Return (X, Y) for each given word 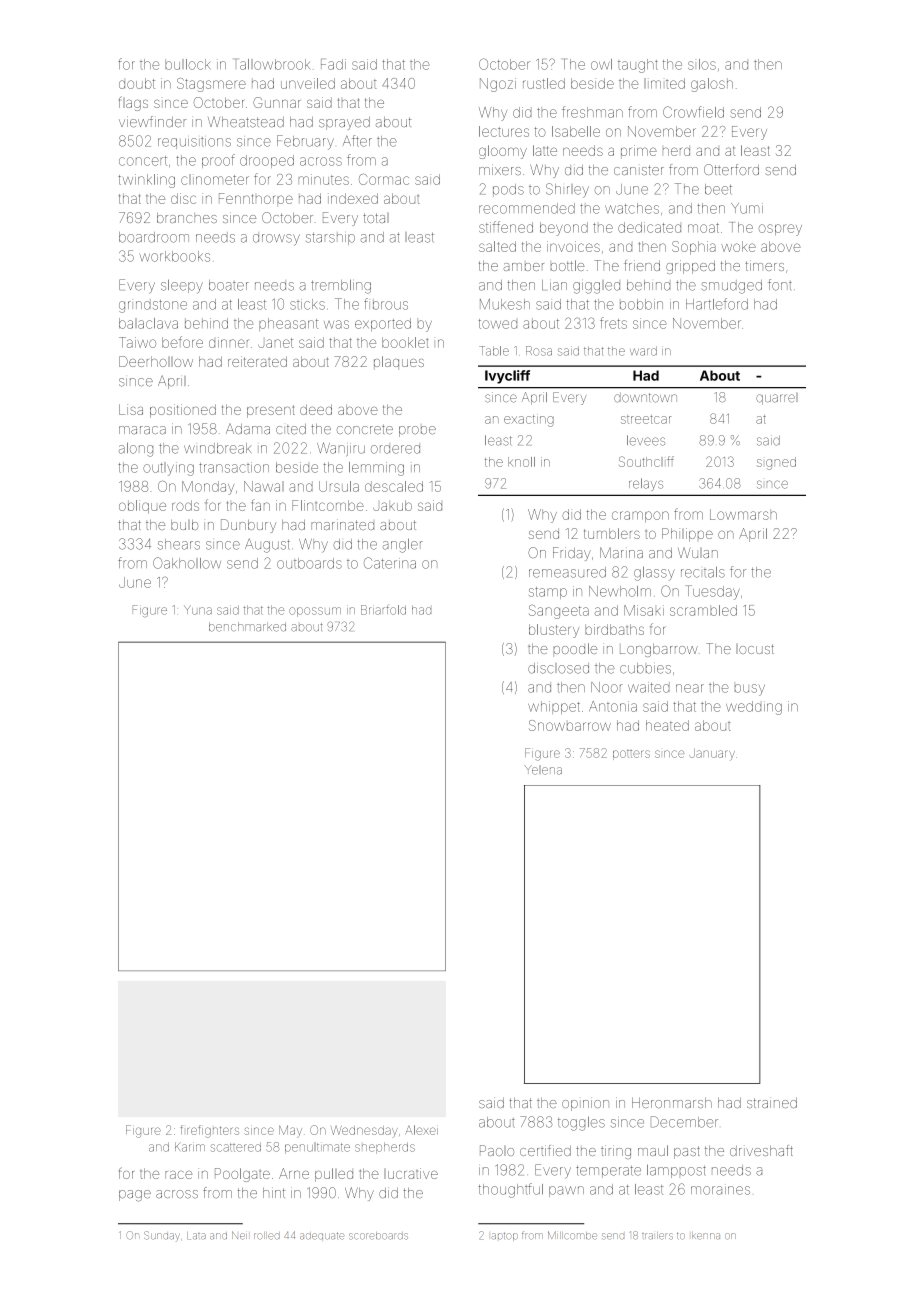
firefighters (210, 1131)
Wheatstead (246, 122)
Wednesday (364, 1131)
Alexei (421, 1130)
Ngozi (498, 85)
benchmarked (247, 627)
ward (643, 351)
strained (772, 1103)
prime (639, 151)
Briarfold (383, 610)
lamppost (676, 1171)
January (712, 754)
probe (417, 431)
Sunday (162, 1235)
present (271, 411)
